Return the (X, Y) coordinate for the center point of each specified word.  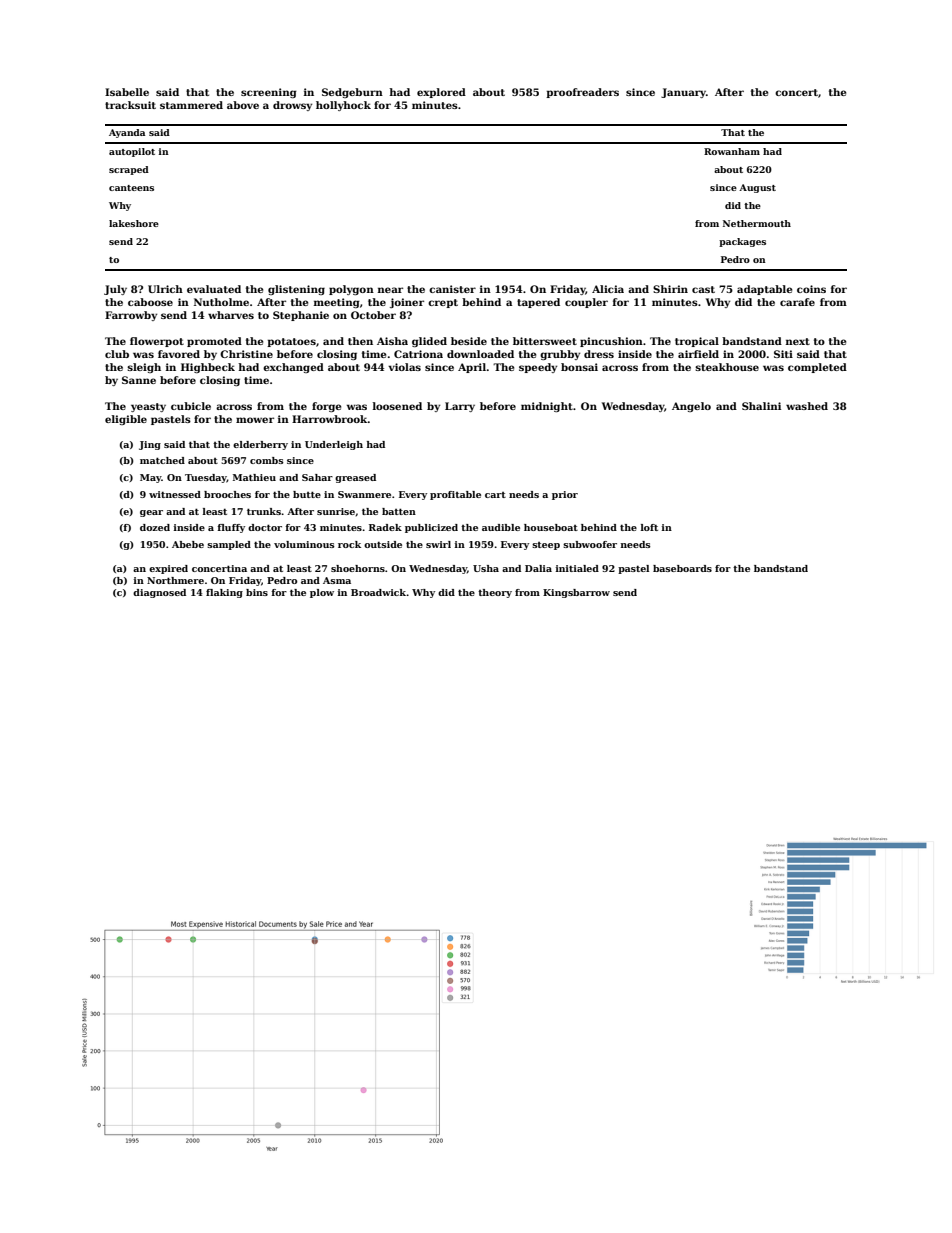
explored (441, 93)
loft (649, 527)
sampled (229, 545)
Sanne (139, 380)
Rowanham (732, 151)
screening (269, 93)
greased (355, 478)
